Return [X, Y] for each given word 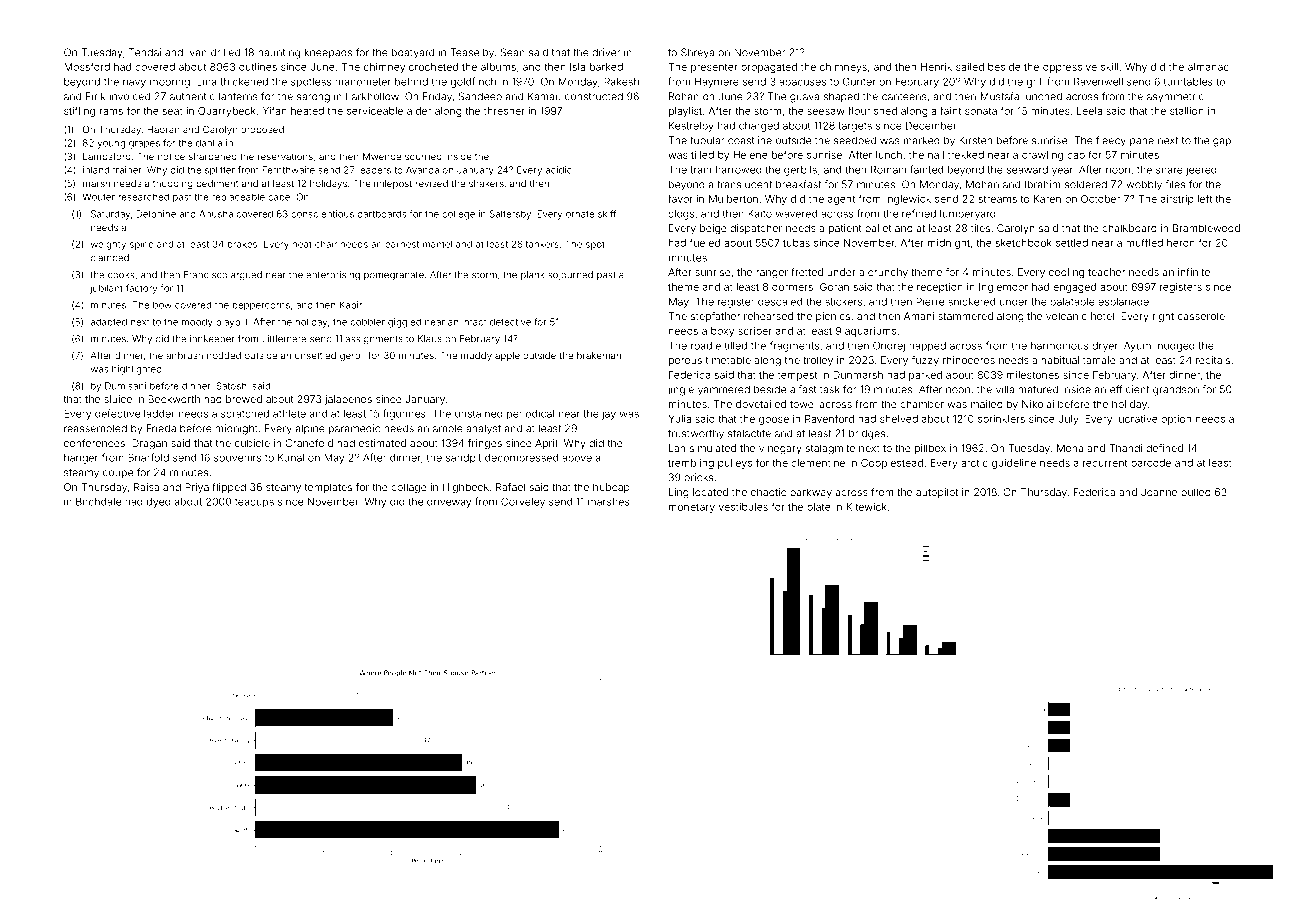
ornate [580, 214]
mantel [437, 244]
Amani [919, 316]
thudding [173, 184]
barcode [1151, 463]
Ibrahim [1042, 184]
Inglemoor [1003, 288]
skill [1109, 67]
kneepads [328, 53]
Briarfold [148, 457]
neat [302, 244]
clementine [818, 463]
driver [606, 52]
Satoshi [232, 386]
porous [685, 362]
